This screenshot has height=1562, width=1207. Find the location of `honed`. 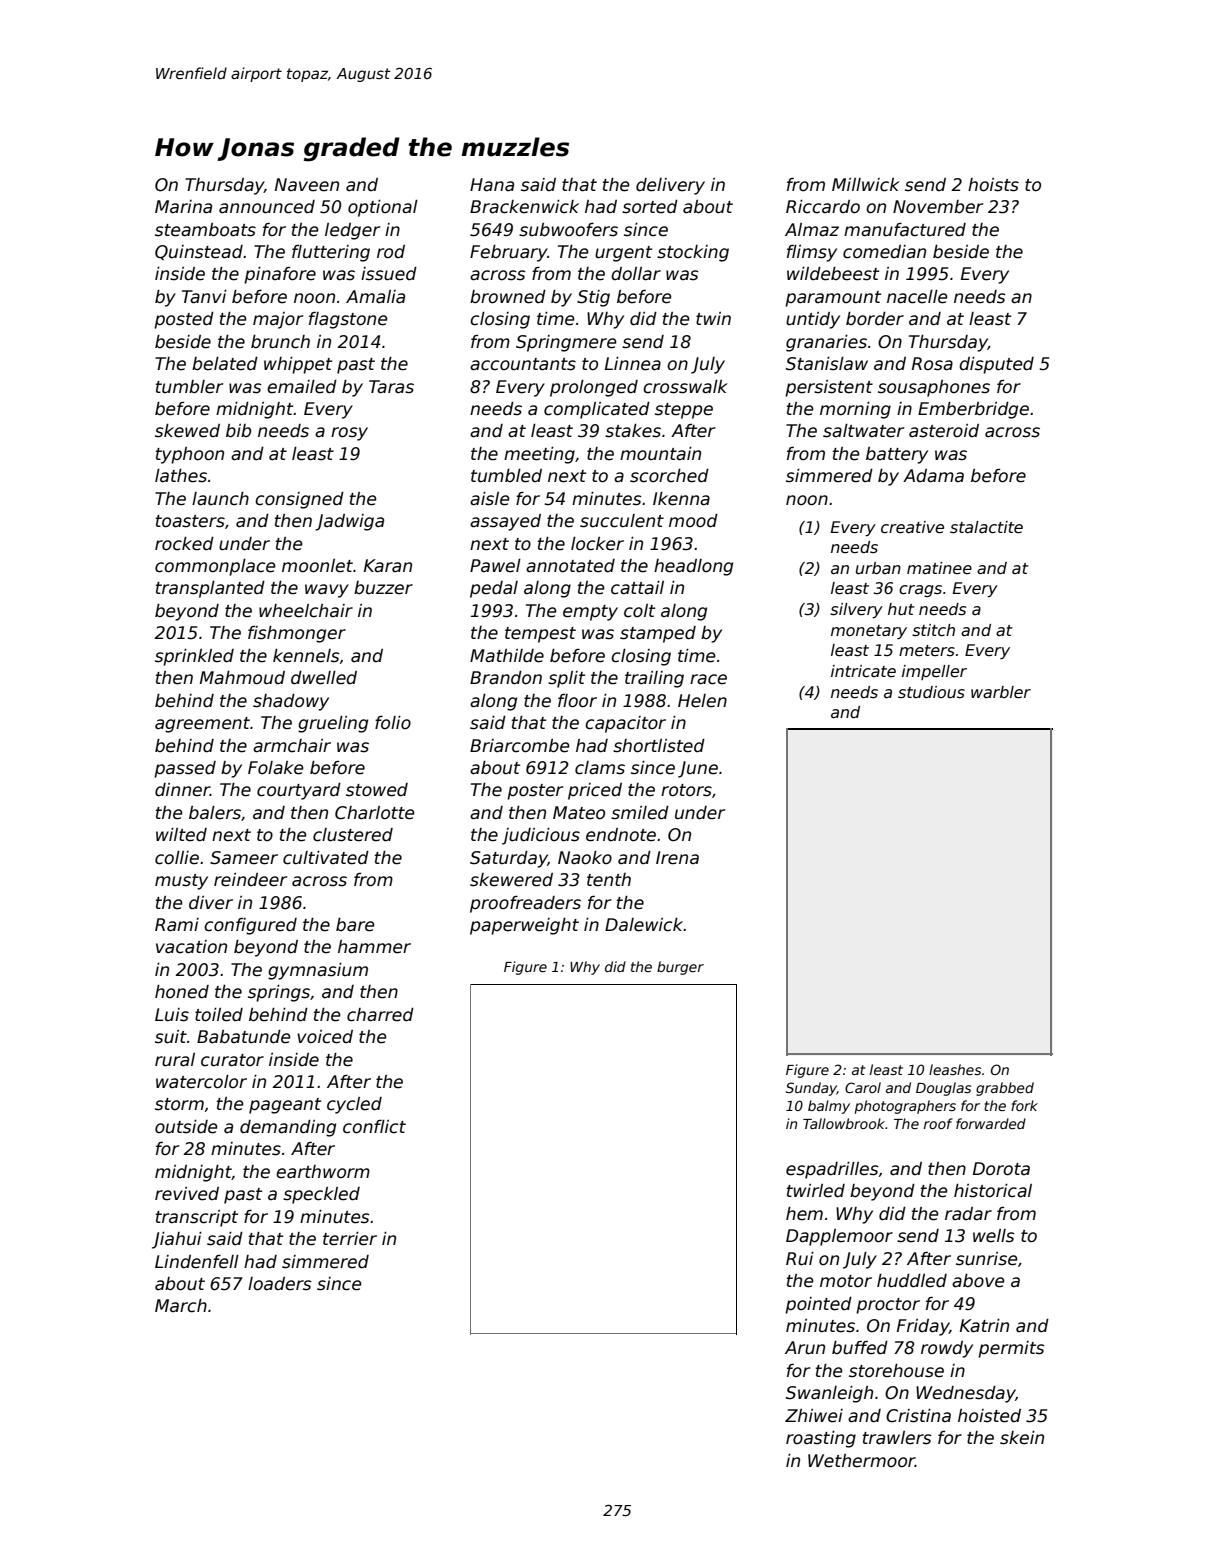

honed is located at coordinates (182, 992).
